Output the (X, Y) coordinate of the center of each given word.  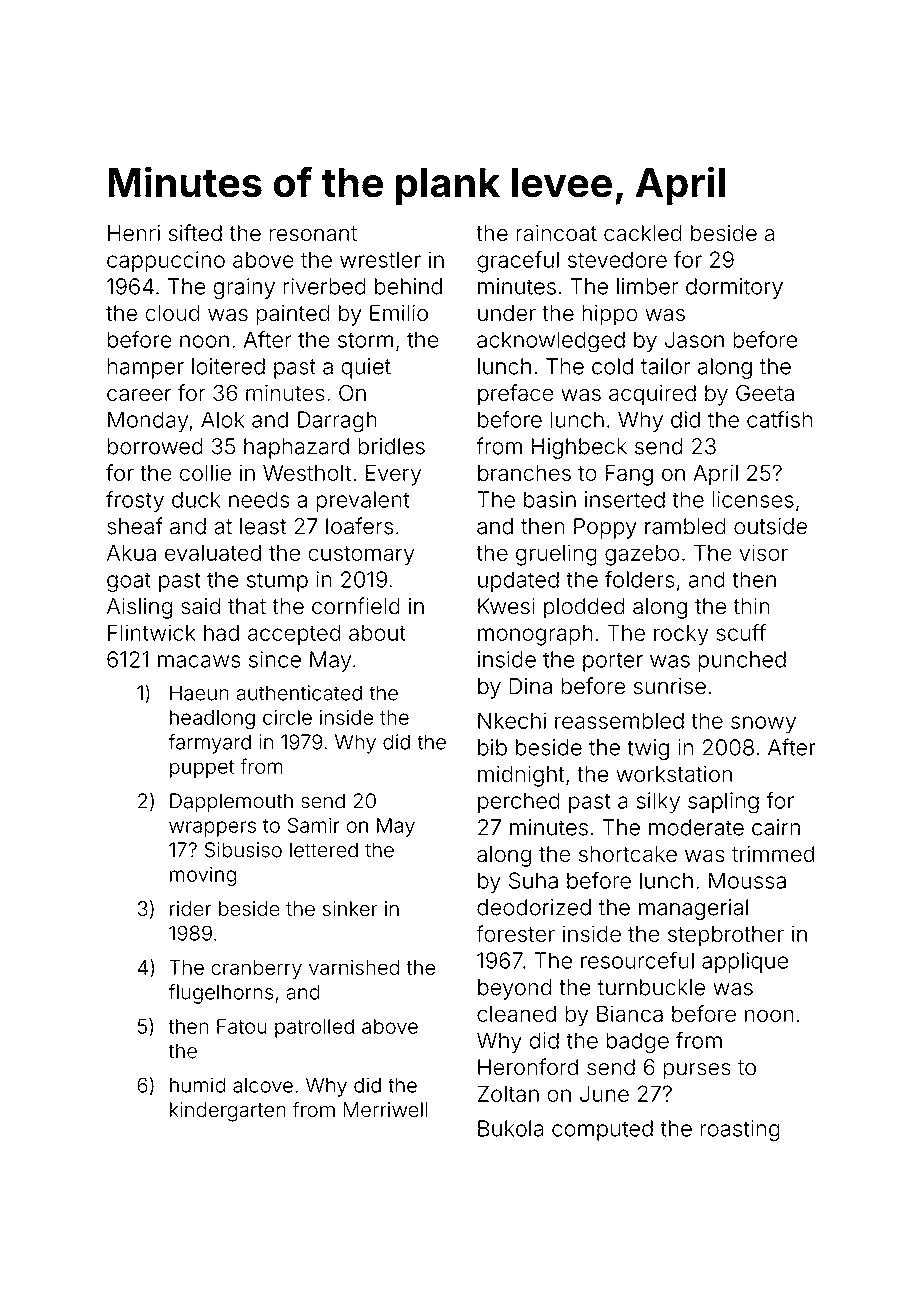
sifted (195, 233)
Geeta (765, 392)
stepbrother (726, 936)
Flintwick (152, 632)
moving (203, 876)
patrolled (314, 1028)
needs (259, 499)
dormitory (734, 288)
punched (742, 661)
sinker (350, 909)
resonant (313, 234)
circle (287, 717)
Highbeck (579, 448)
